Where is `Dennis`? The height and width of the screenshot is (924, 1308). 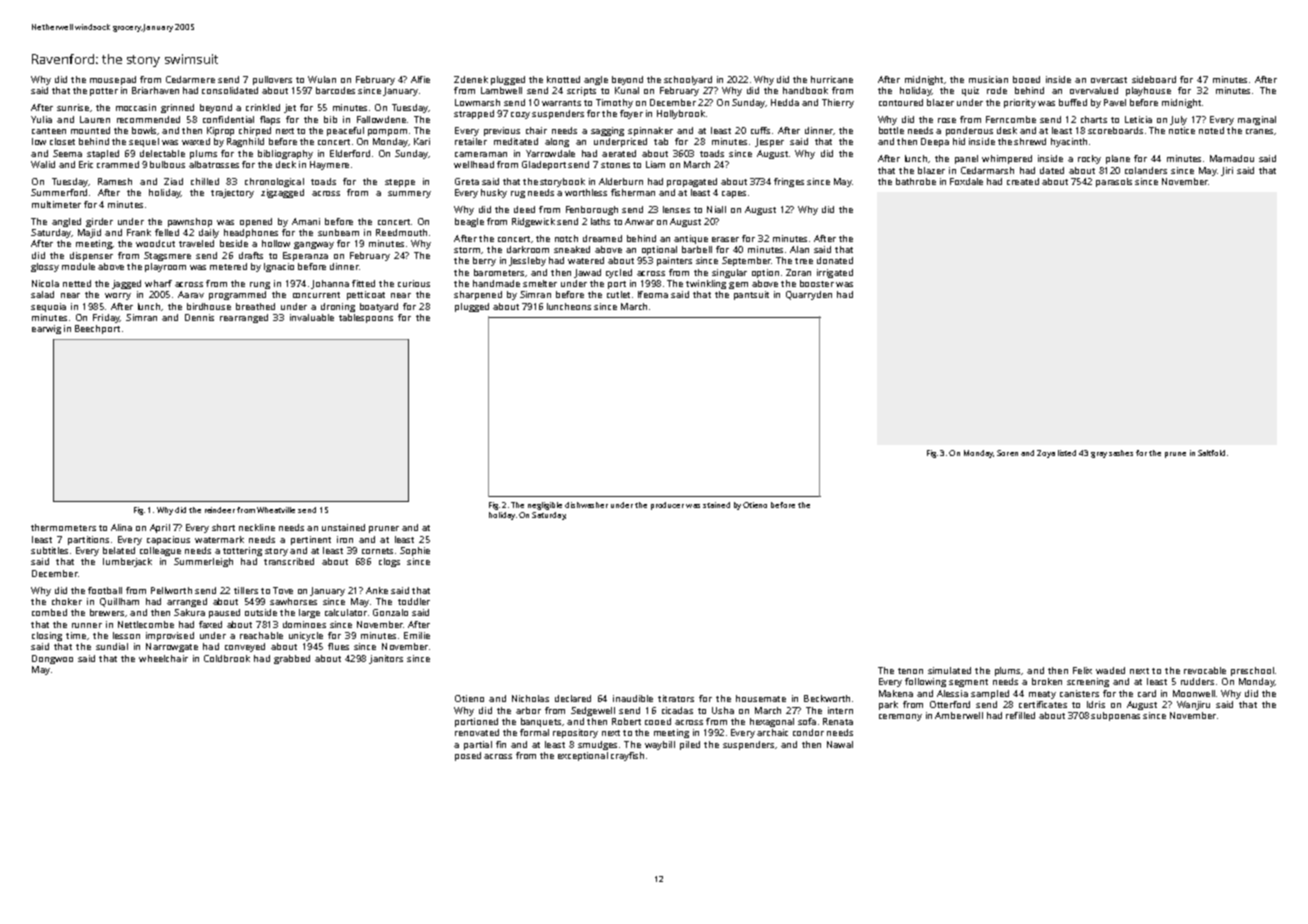 Dennis is located at coordinates (199, 317).
